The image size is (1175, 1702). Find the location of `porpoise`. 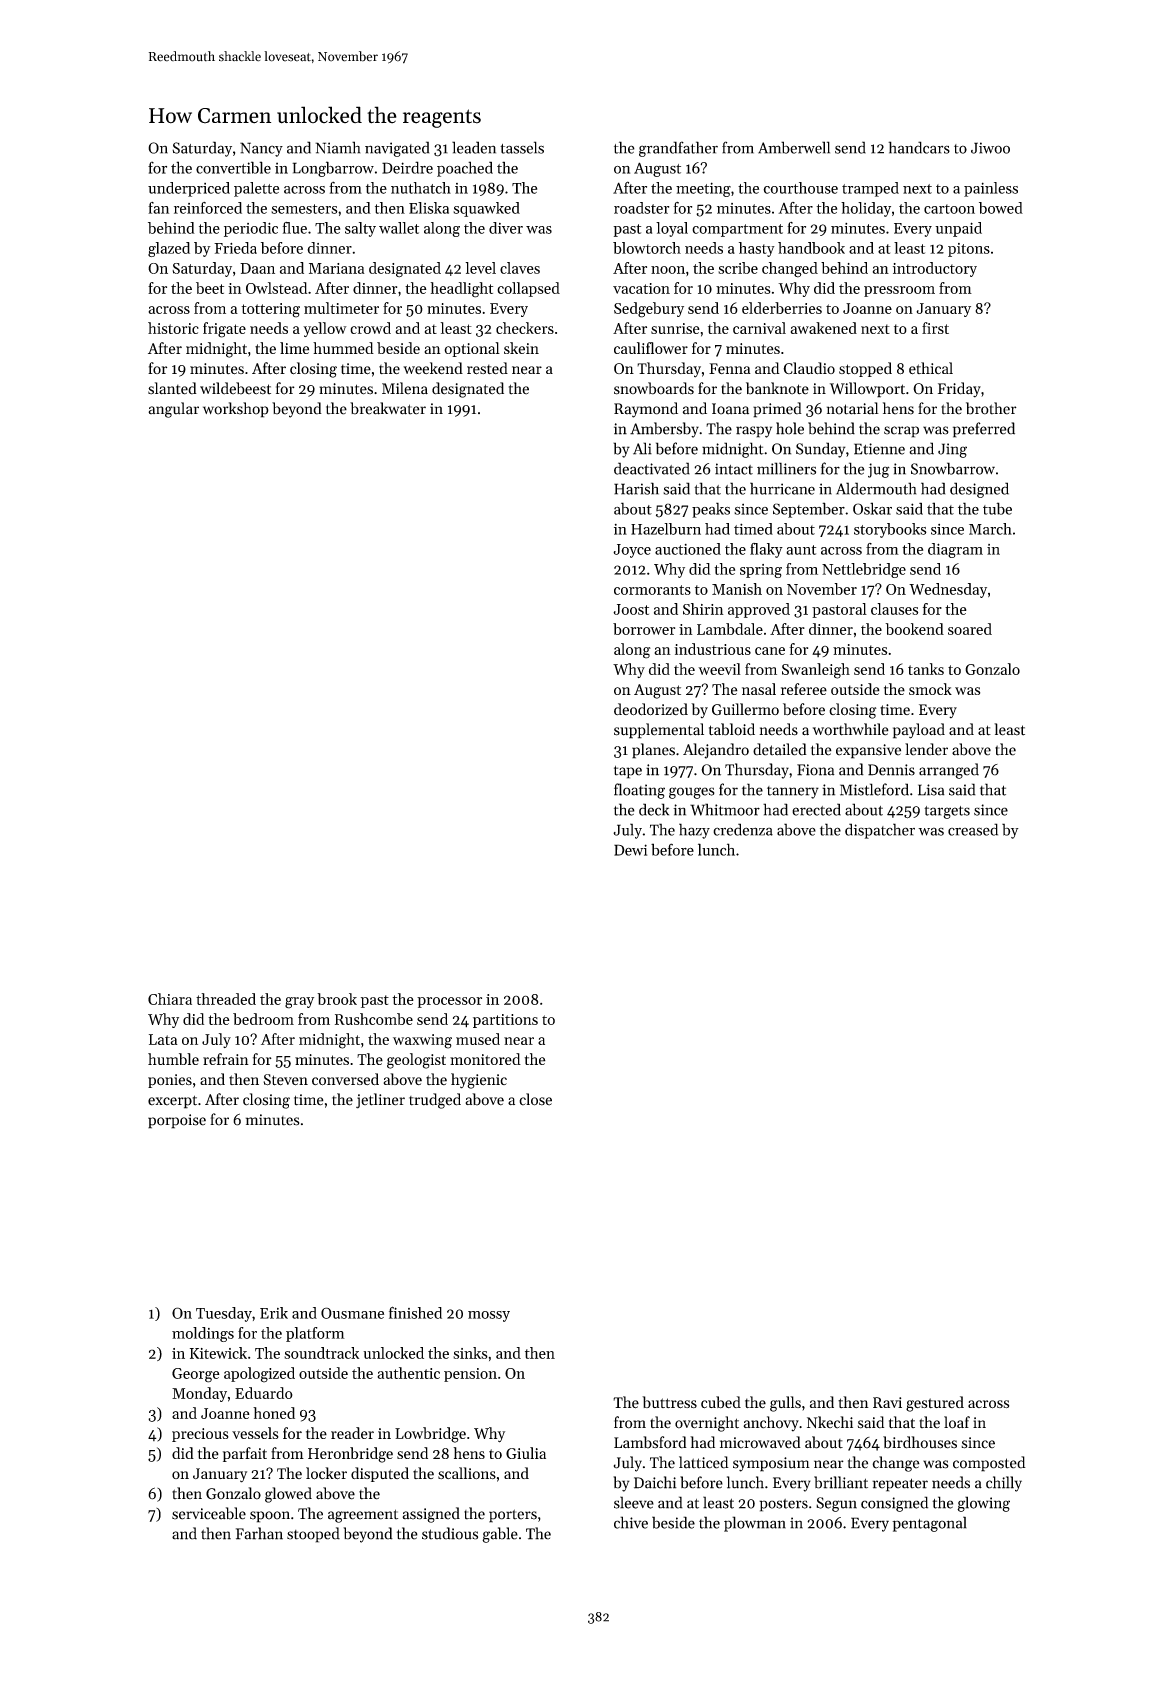

porpoise is located at coordinates (177, 1121).
